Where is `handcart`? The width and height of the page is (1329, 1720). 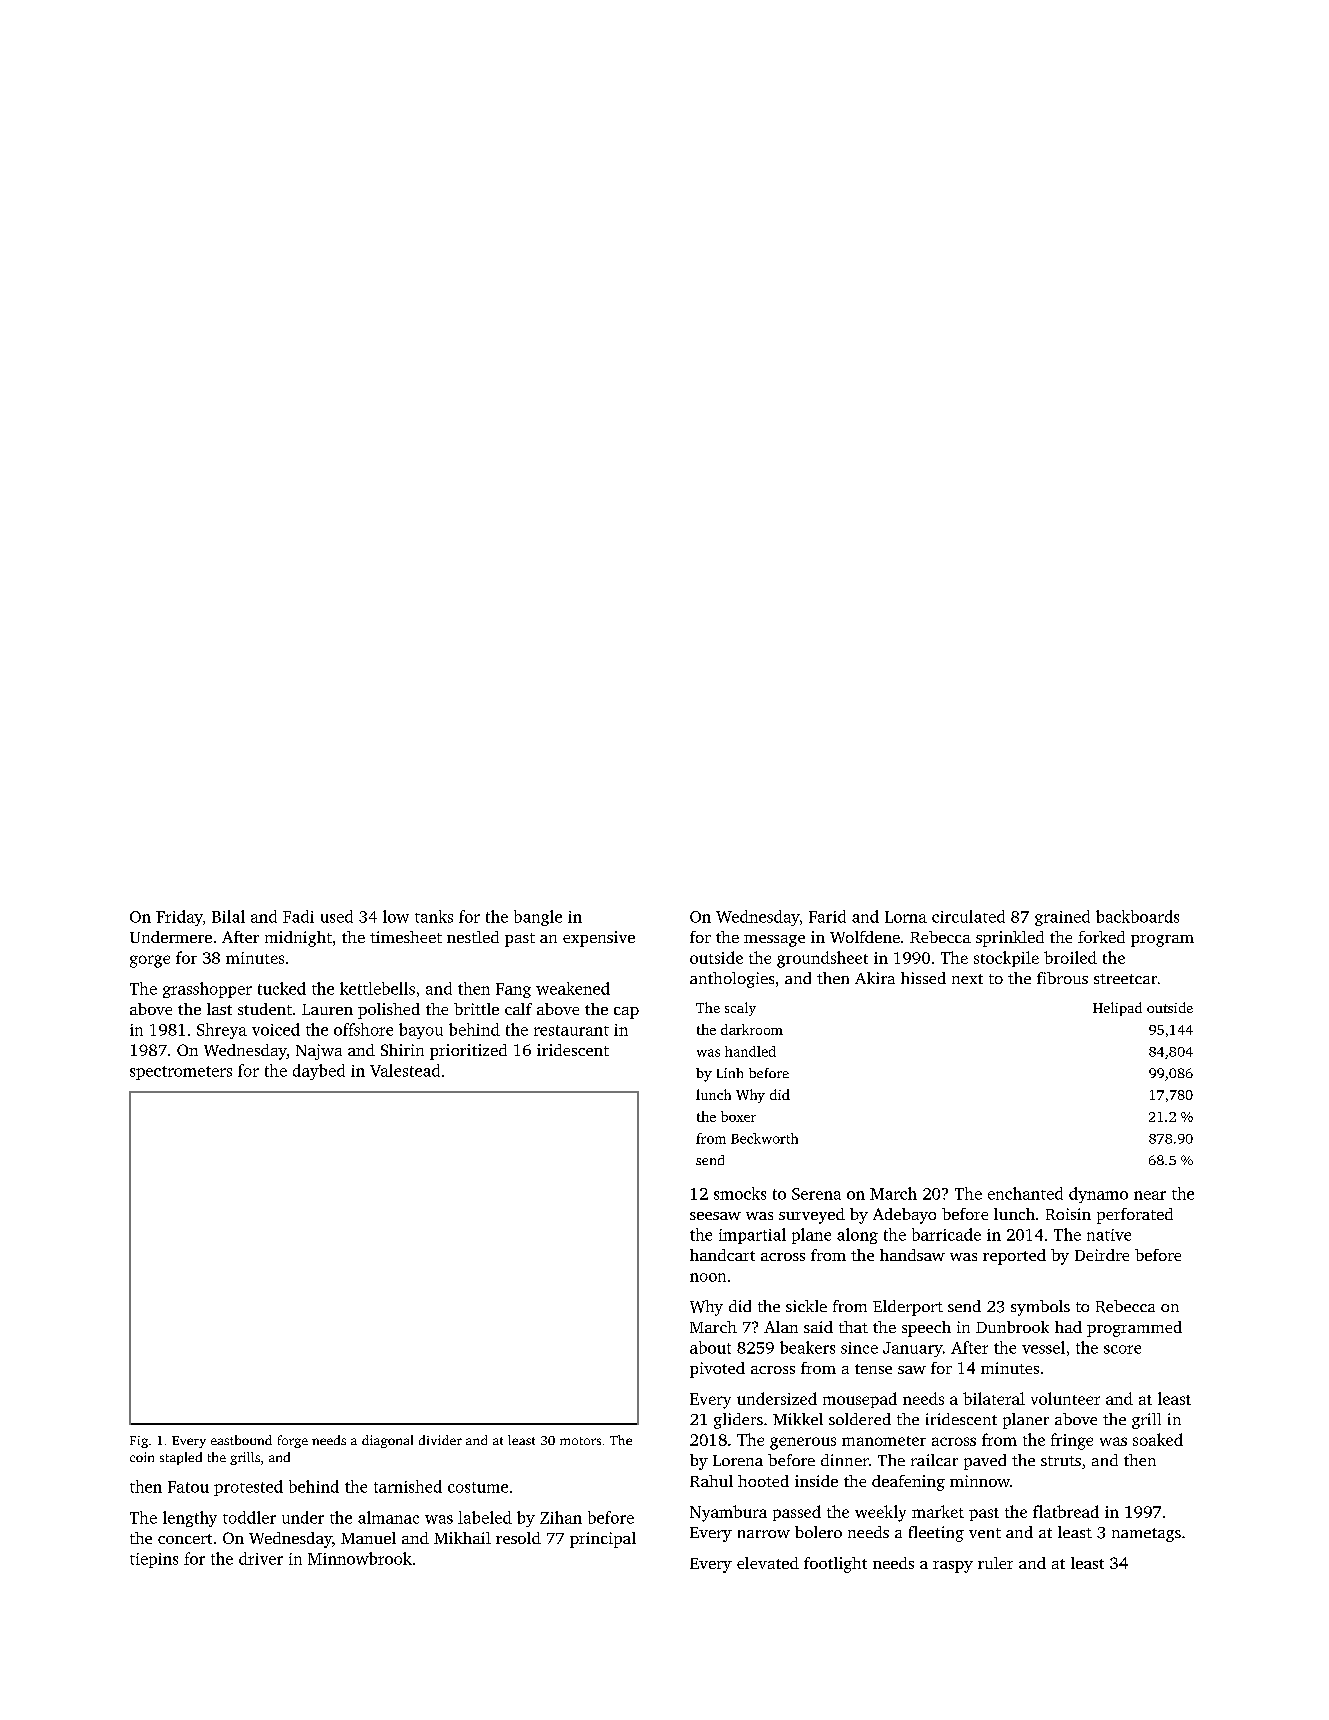 handcart is located at coordinates (722, 1255).
